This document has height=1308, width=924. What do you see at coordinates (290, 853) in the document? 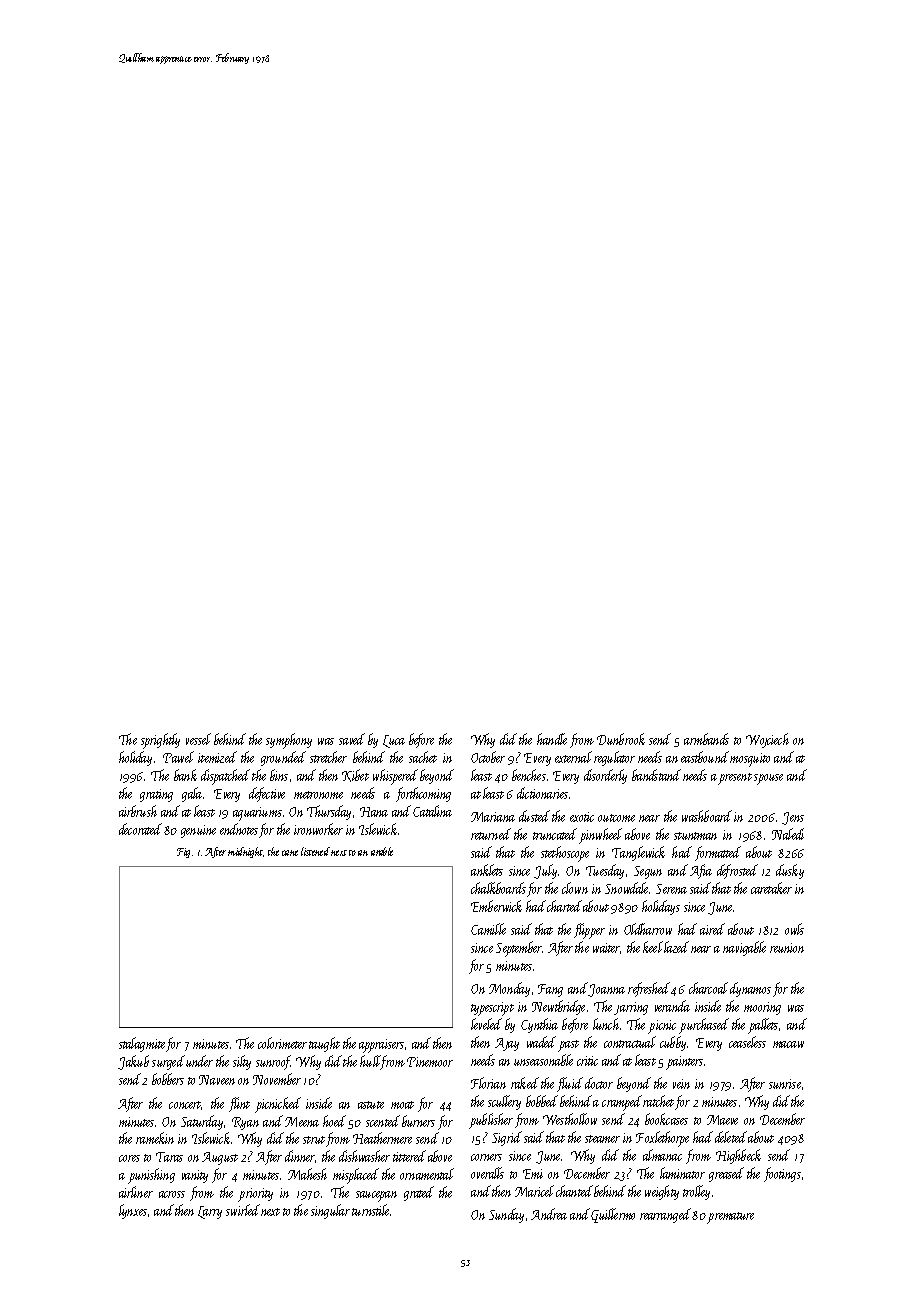
I see `cane` at bounding box center [290, 853].
